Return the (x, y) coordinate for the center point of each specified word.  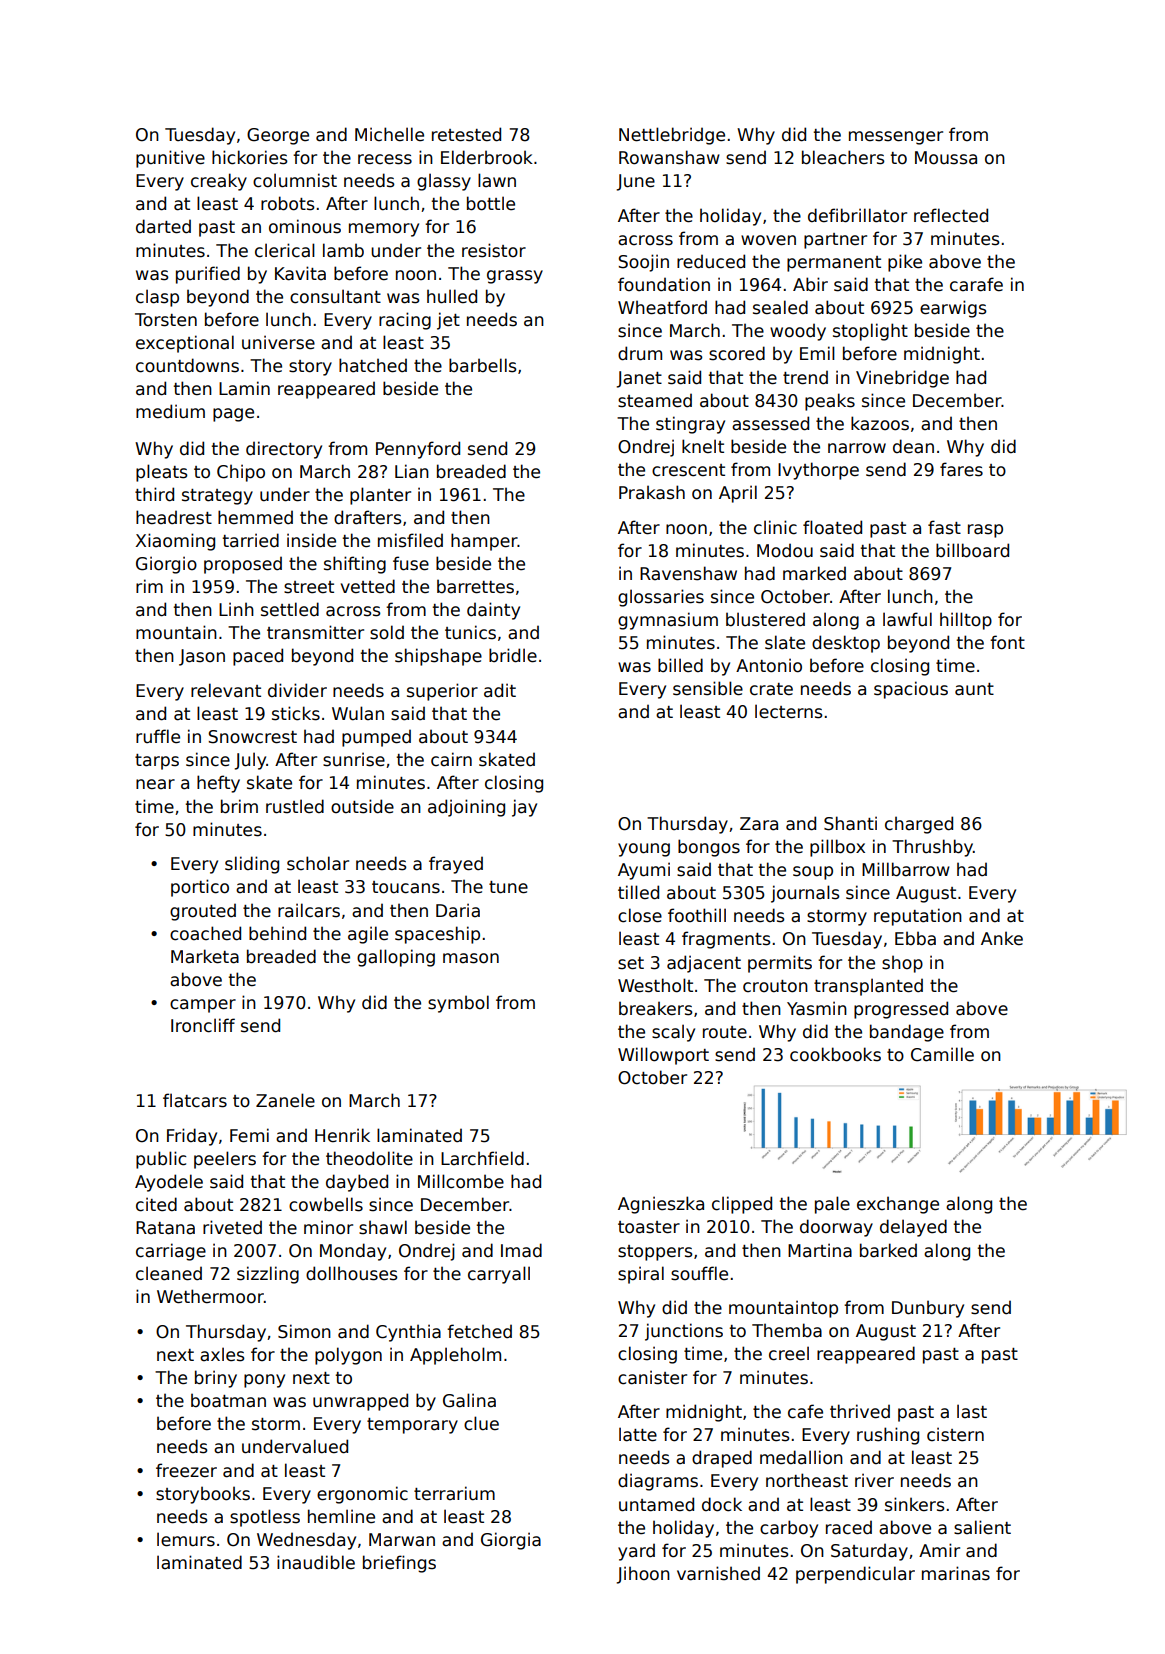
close (640, 915)
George (278, 136)
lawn (497, 180)
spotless (265, 1518)
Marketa (205, 956)
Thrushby (932, 848)
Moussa (946, 158)
